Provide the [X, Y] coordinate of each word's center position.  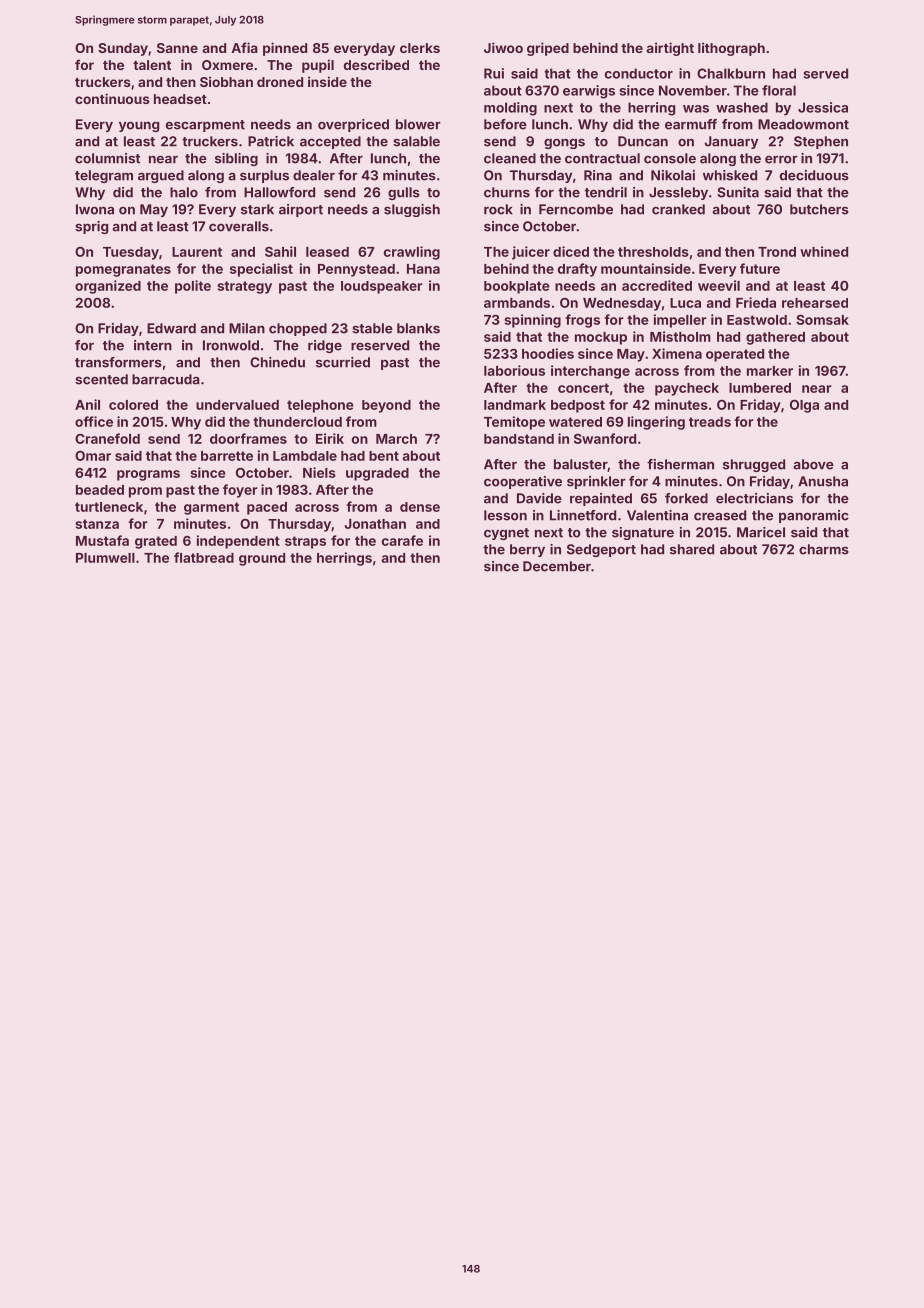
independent [238, 542]
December [557, 566]
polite [193, 287]
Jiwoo [503, 47]
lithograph [731, 49]
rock [498, 209]
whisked [730, 175]
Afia [244, 47]
